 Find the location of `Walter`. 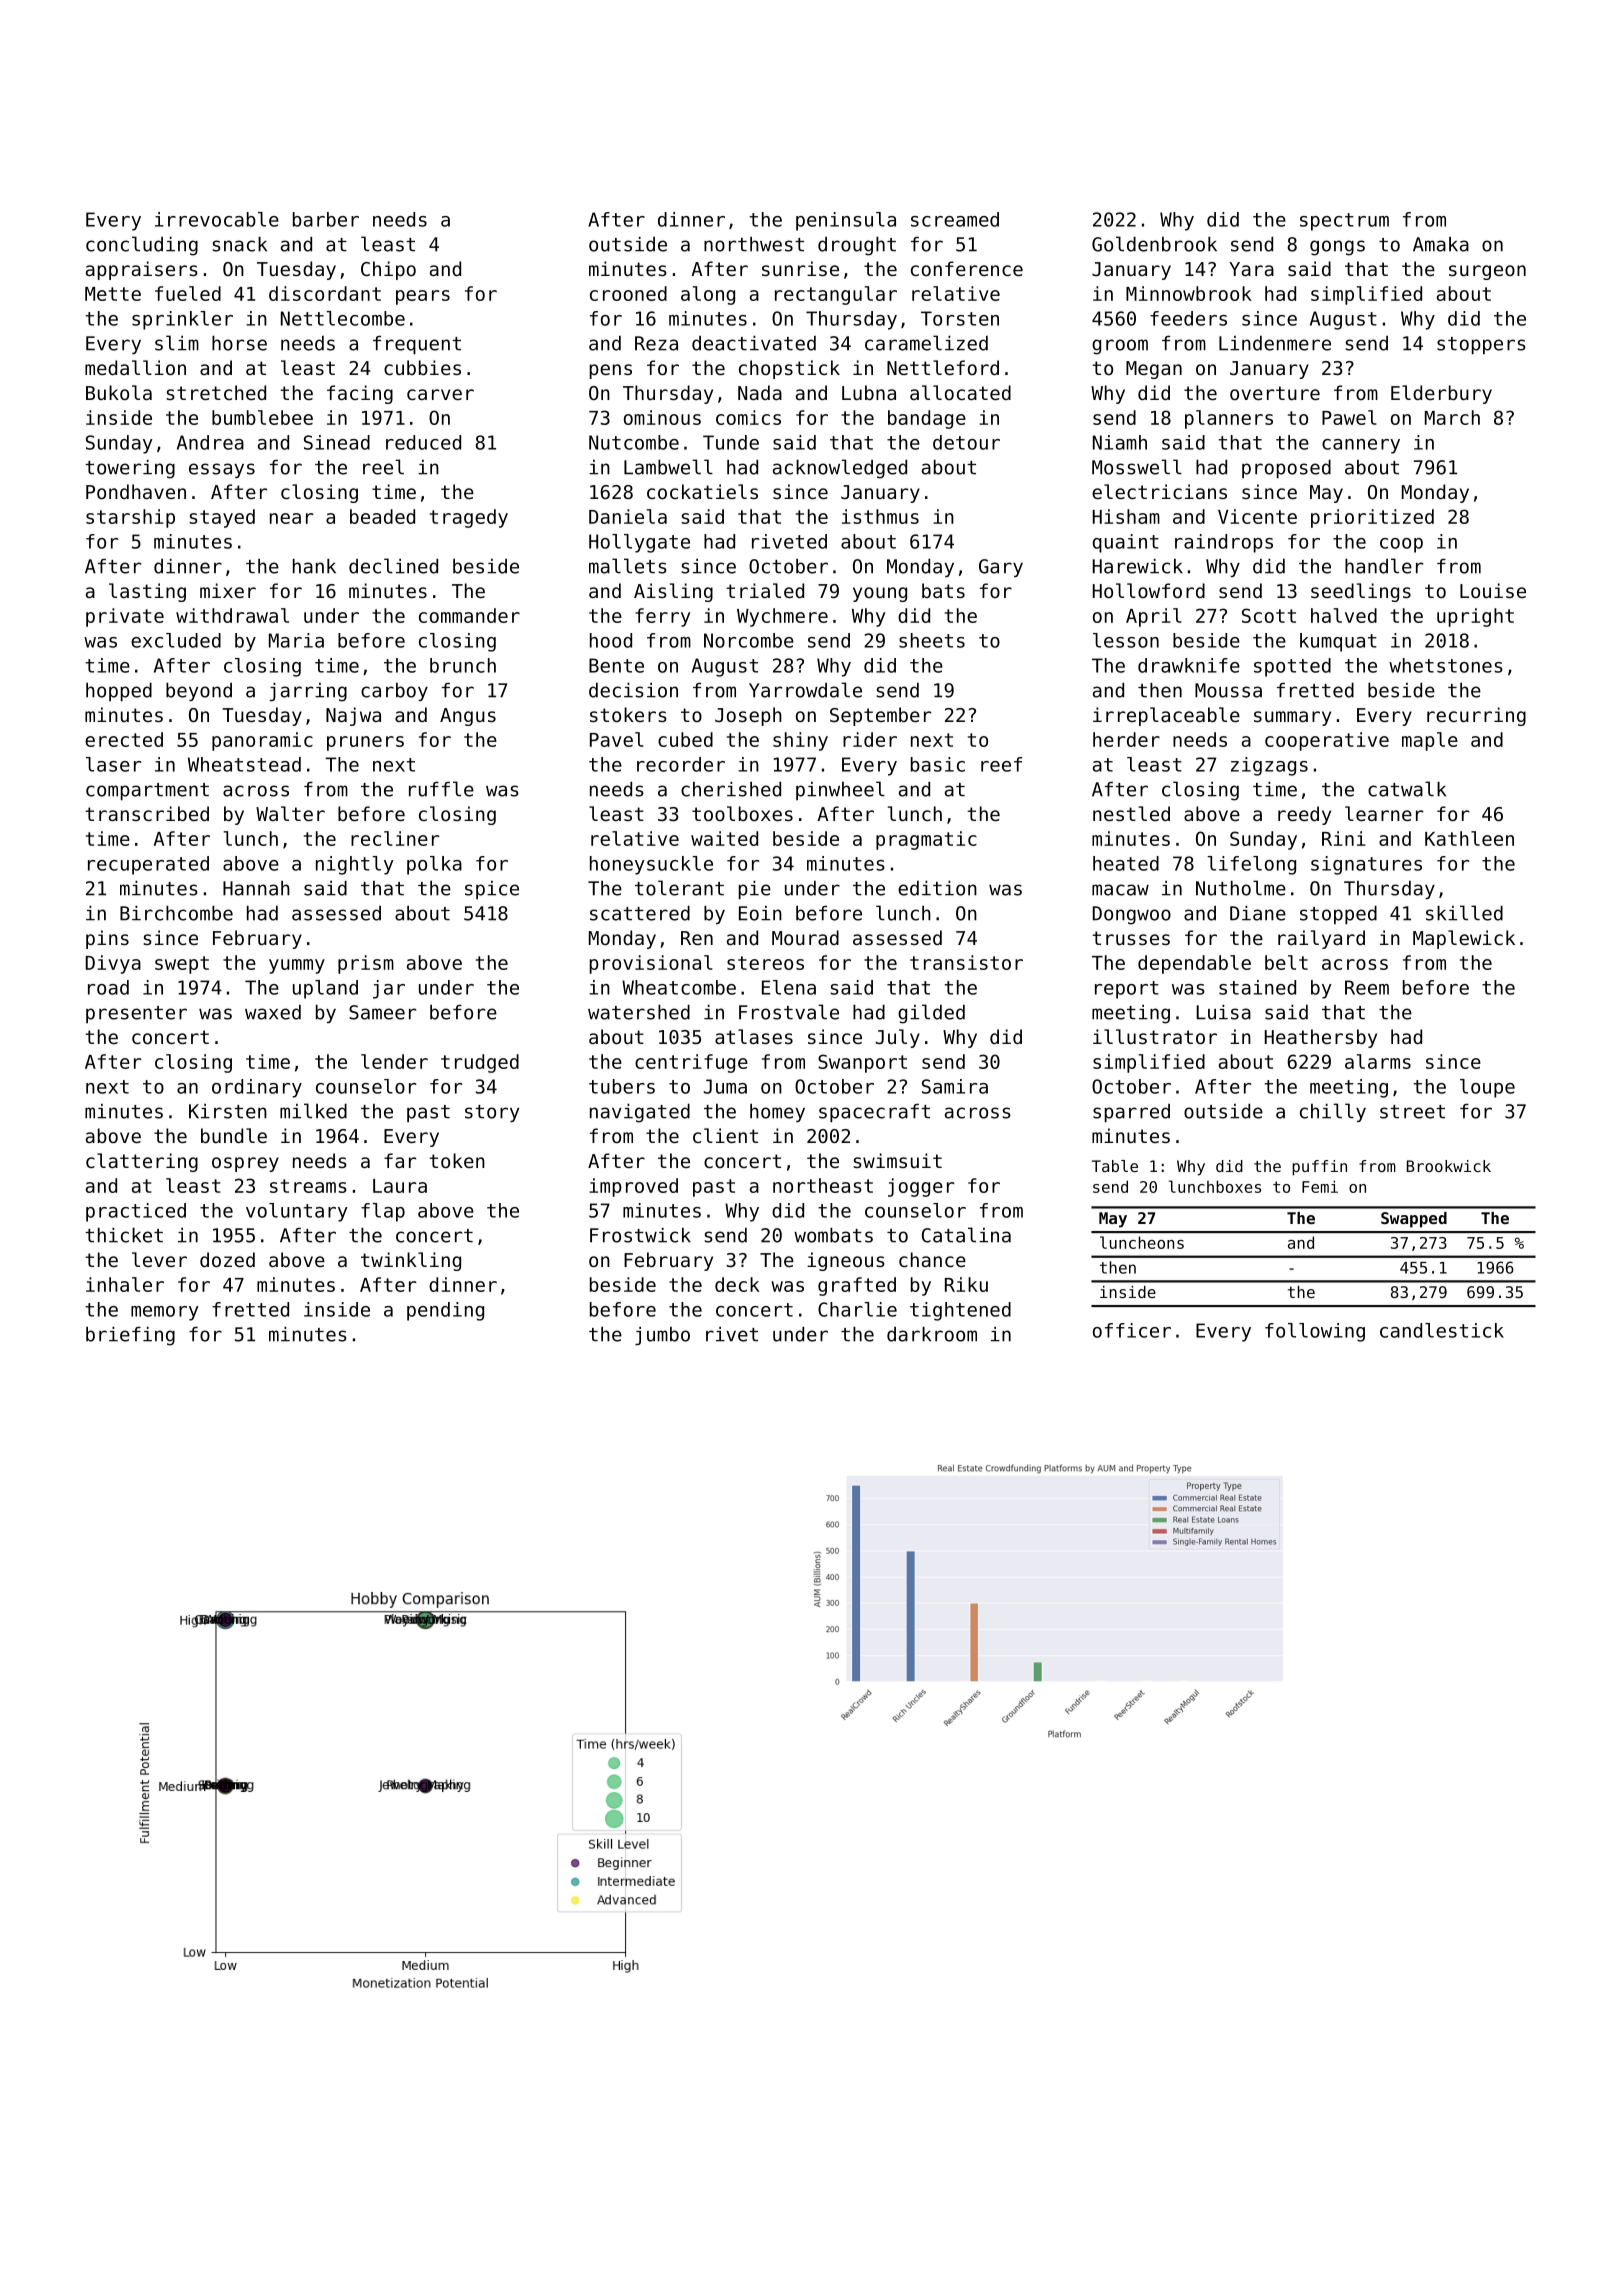

Walter is located at coordinates (290, 813).
